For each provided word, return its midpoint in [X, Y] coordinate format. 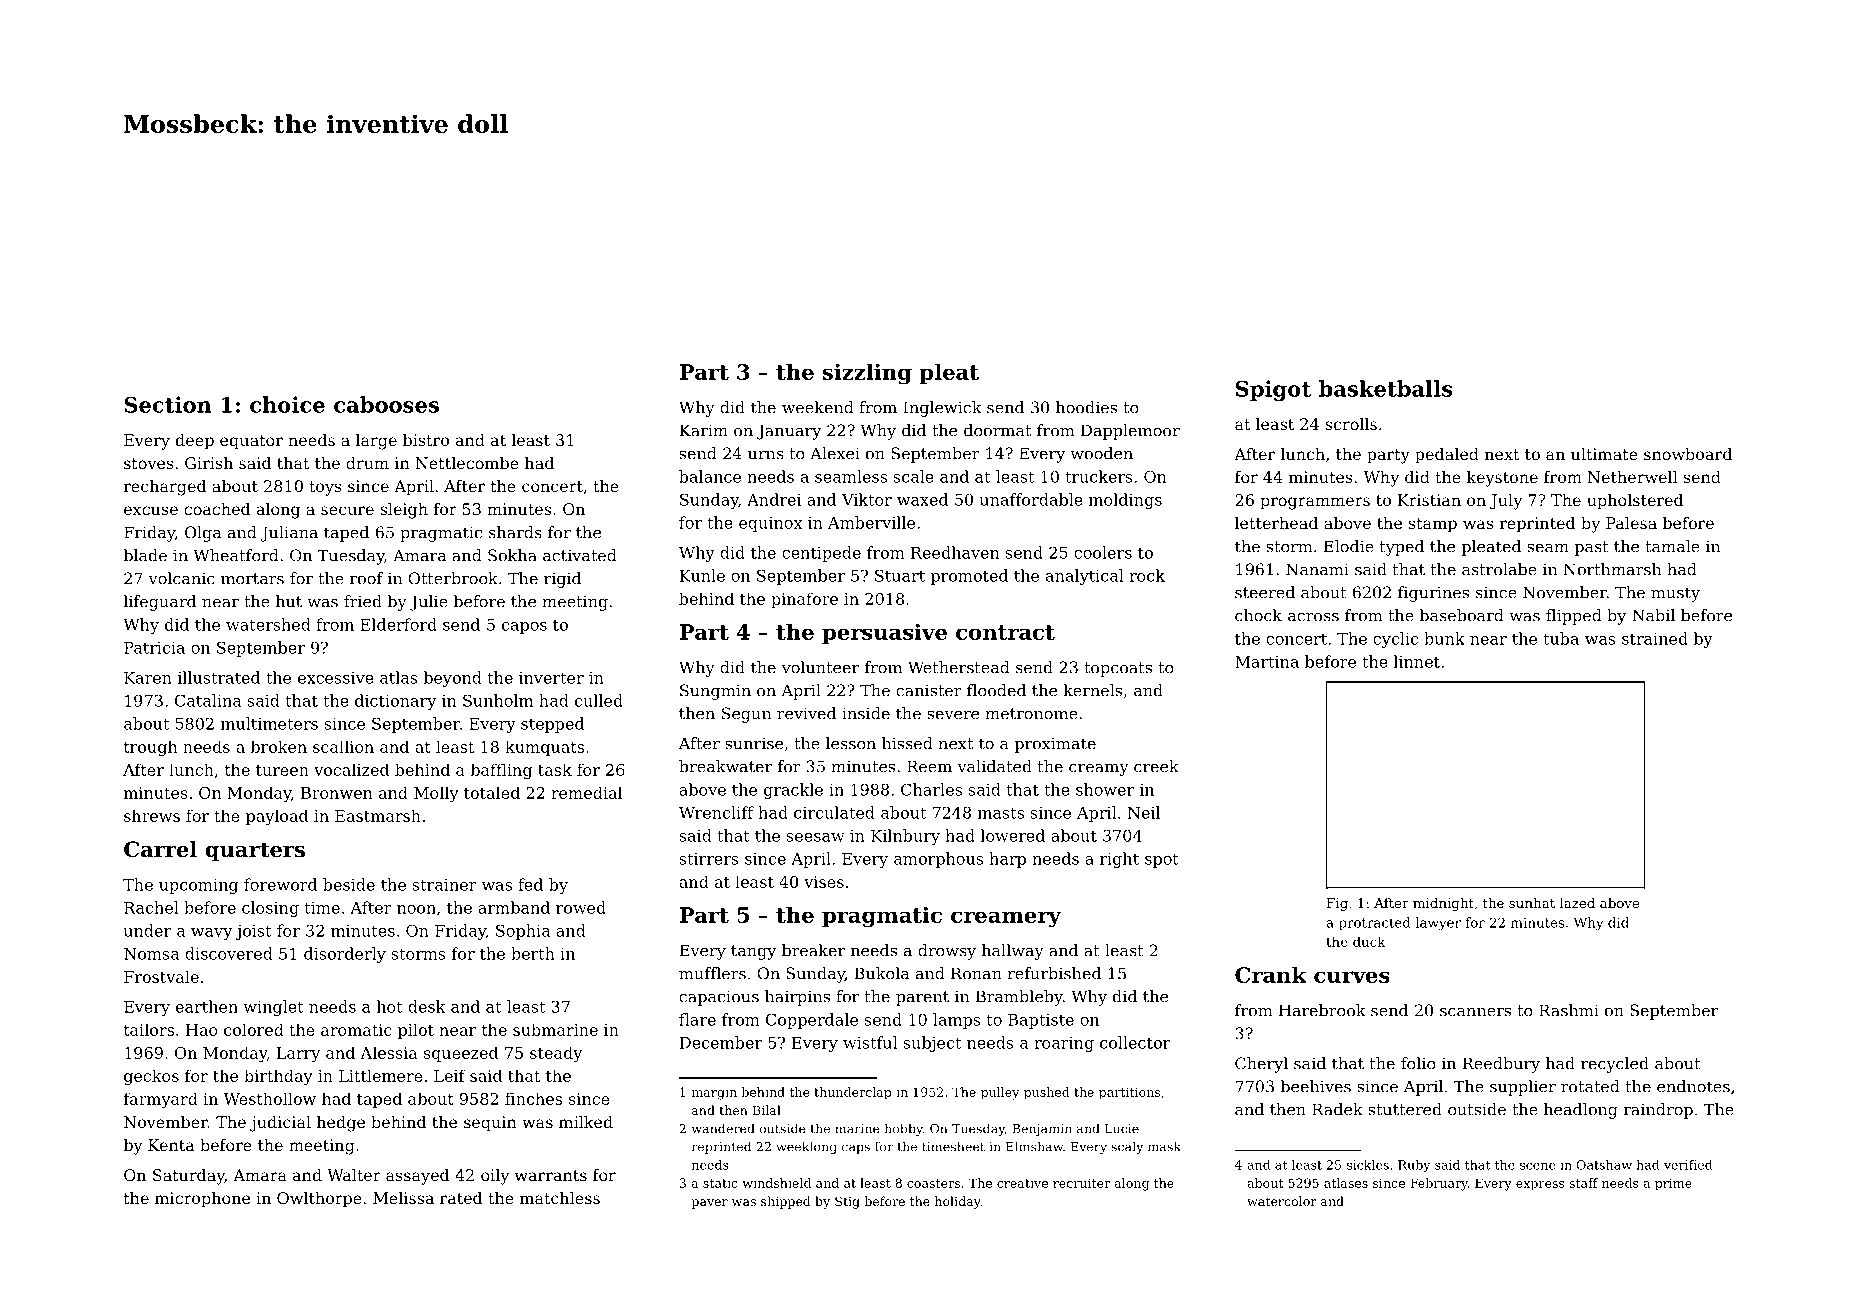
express [1540, 1186]
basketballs [1385, 388]
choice [287, 404]
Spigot [1273, 390]
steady [556, 1054]
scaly [1127, 1147]
